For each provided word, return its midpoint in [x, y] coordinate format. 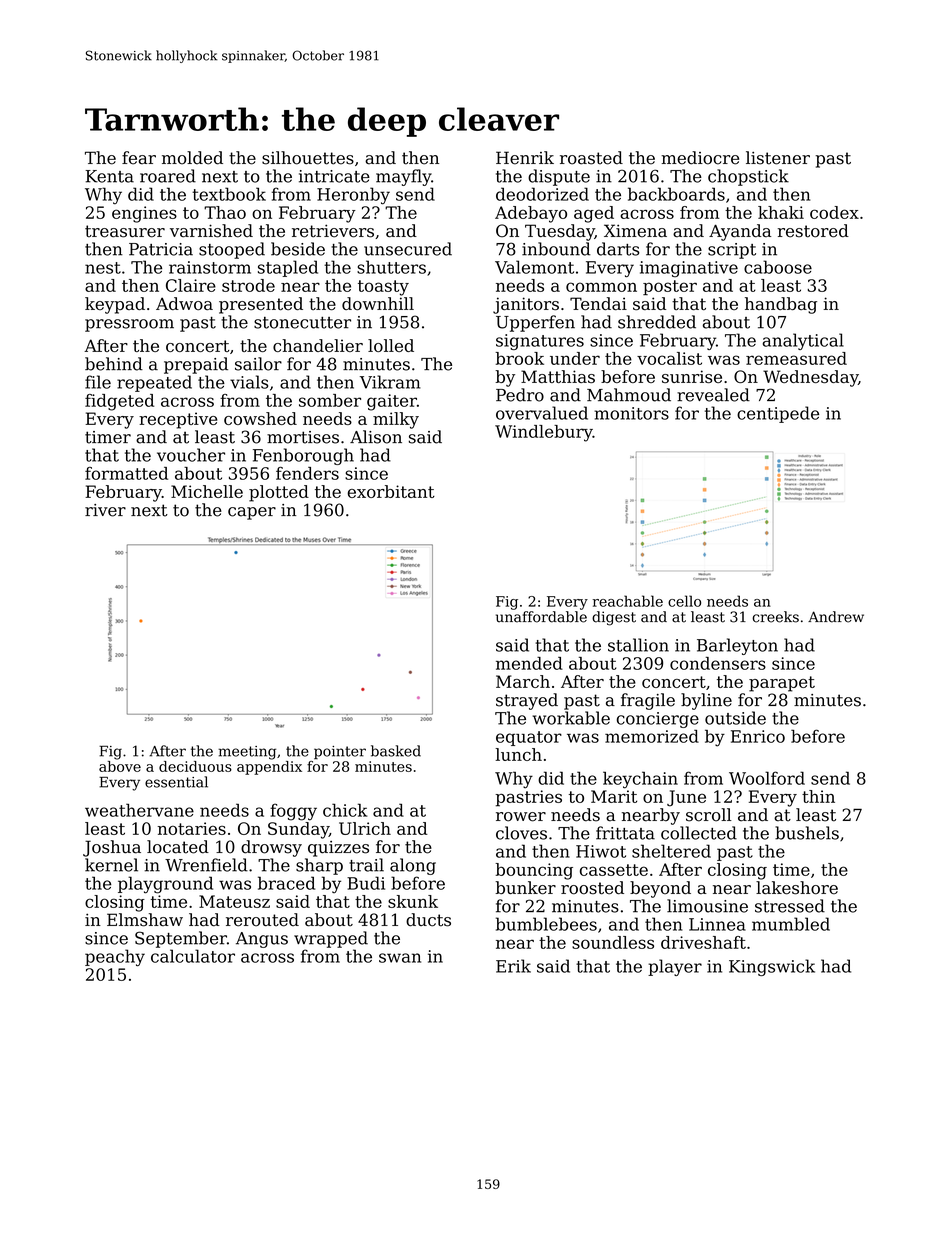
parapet [782, 684]
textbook [229, 194]
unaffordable [541, 617]
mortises [303, 437]
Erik [513, 966]
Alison [376, 437]
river [105, 510]
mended [529, 663]
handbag [781, 305]
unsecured [408, 249]
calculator [193, 956]
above [120, 766]
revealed [713, 395]
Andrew [836, 617]
